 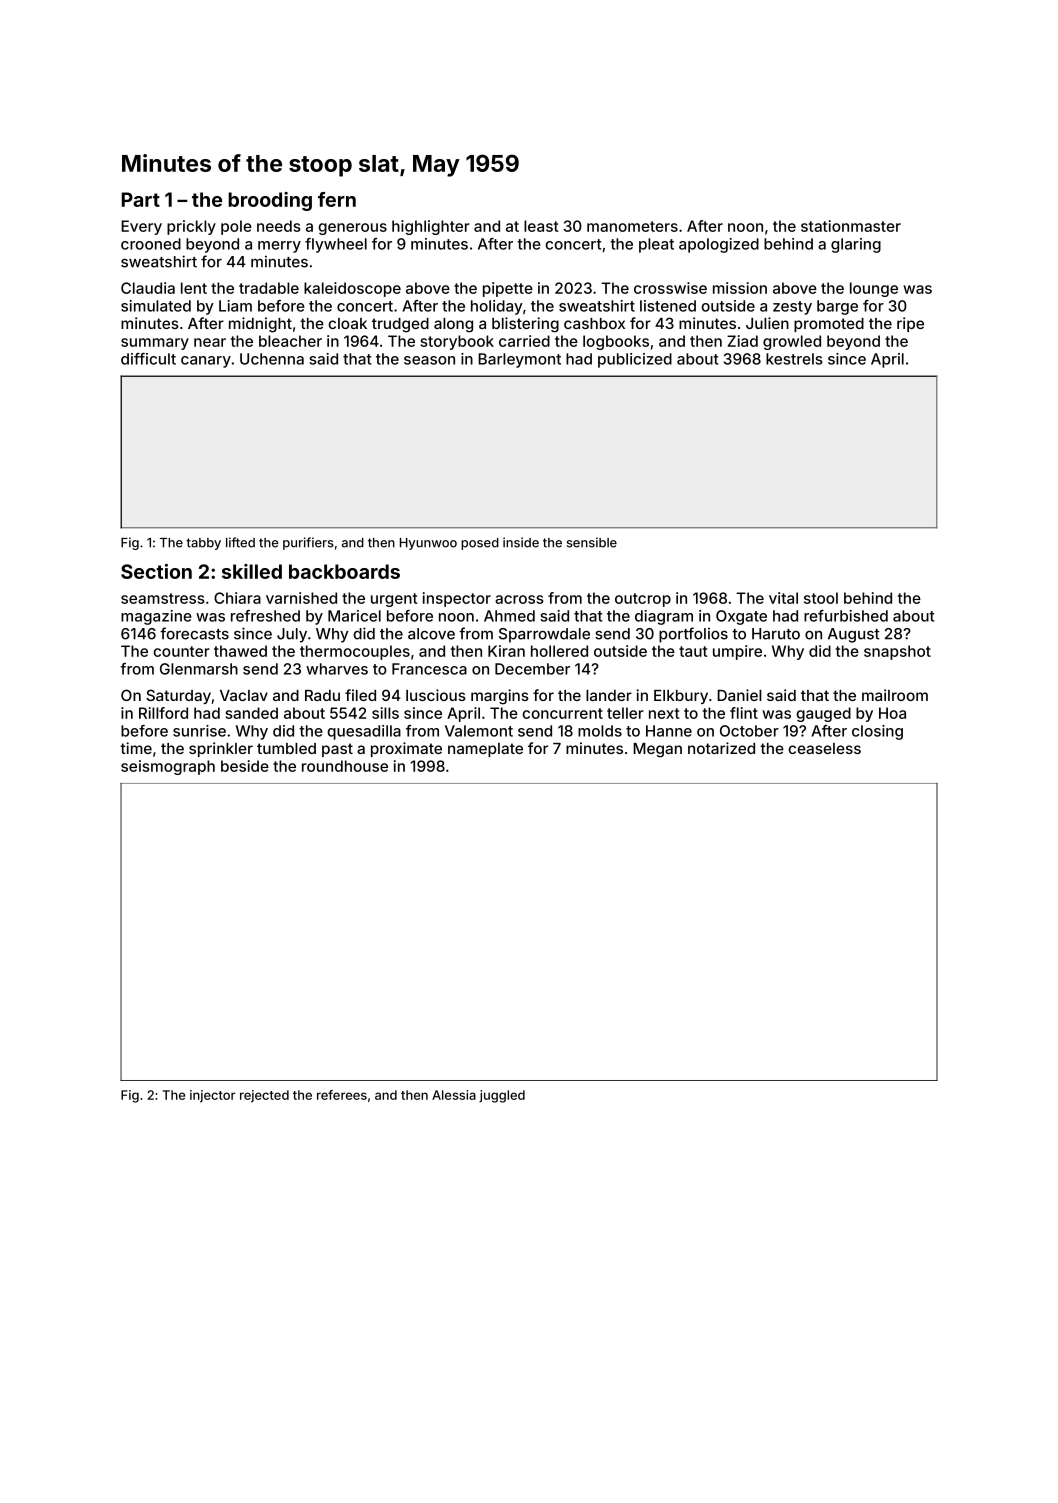 What do you see at coordinates (337, 199) in the screenshot?
I see `fern` at bounding box center [337, 199].
